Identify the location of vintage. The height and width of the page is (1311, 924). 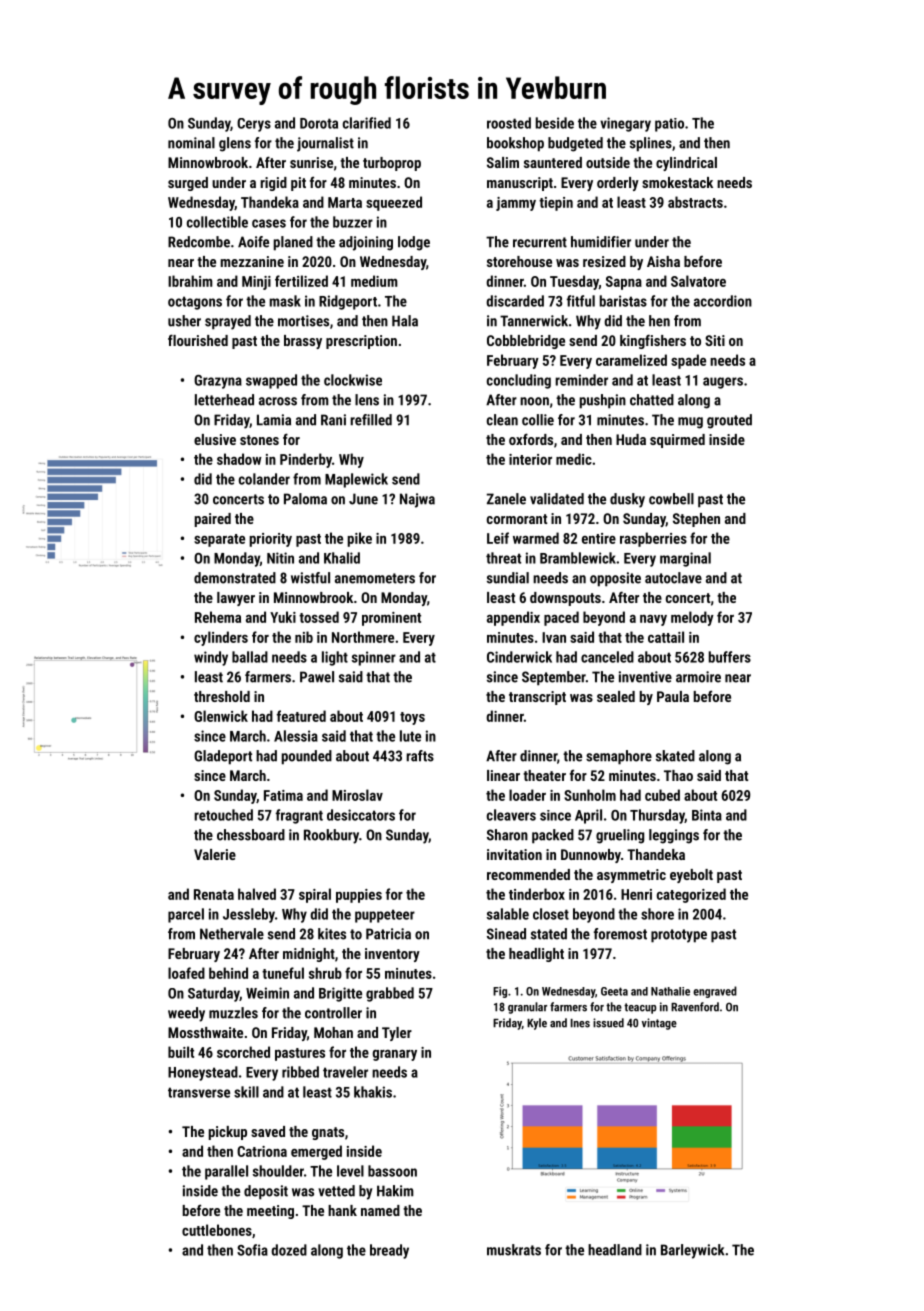
(659, 1024).
